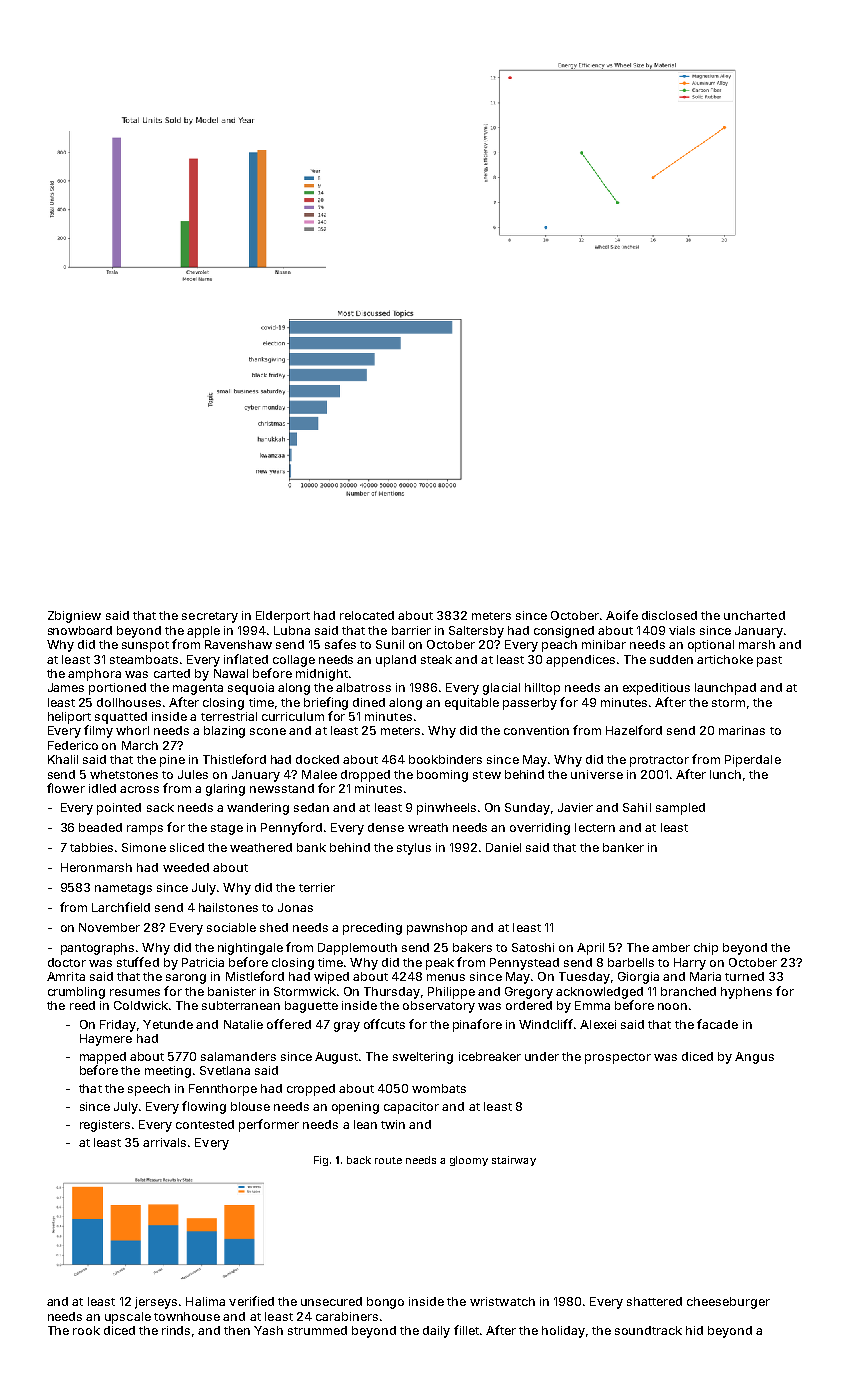  I want to click on barbells, so click(631, 962).
